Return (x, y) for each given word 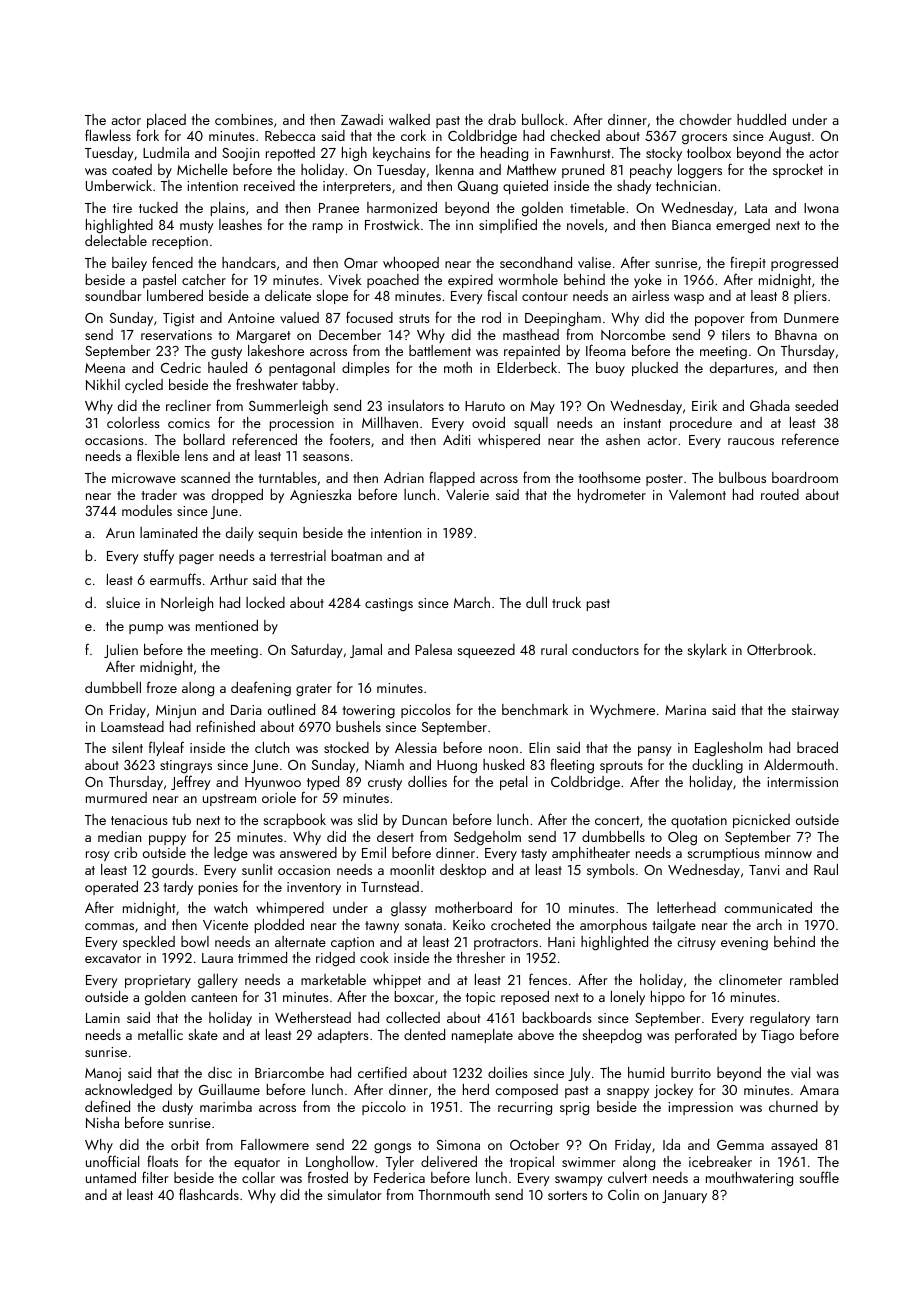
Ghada (770, 405)
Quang (478, 188)
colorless (133, 422)
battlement (440, 350)
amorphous (613, 926)
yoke (648, 281)
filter (155, 1177)
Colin (623, 1194)
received (269, 185)
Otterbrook (779, 649)
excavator (113, 958)
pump (146, 629)
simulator (354, 1194)
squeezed (486, 651)
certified (382, 1072)
